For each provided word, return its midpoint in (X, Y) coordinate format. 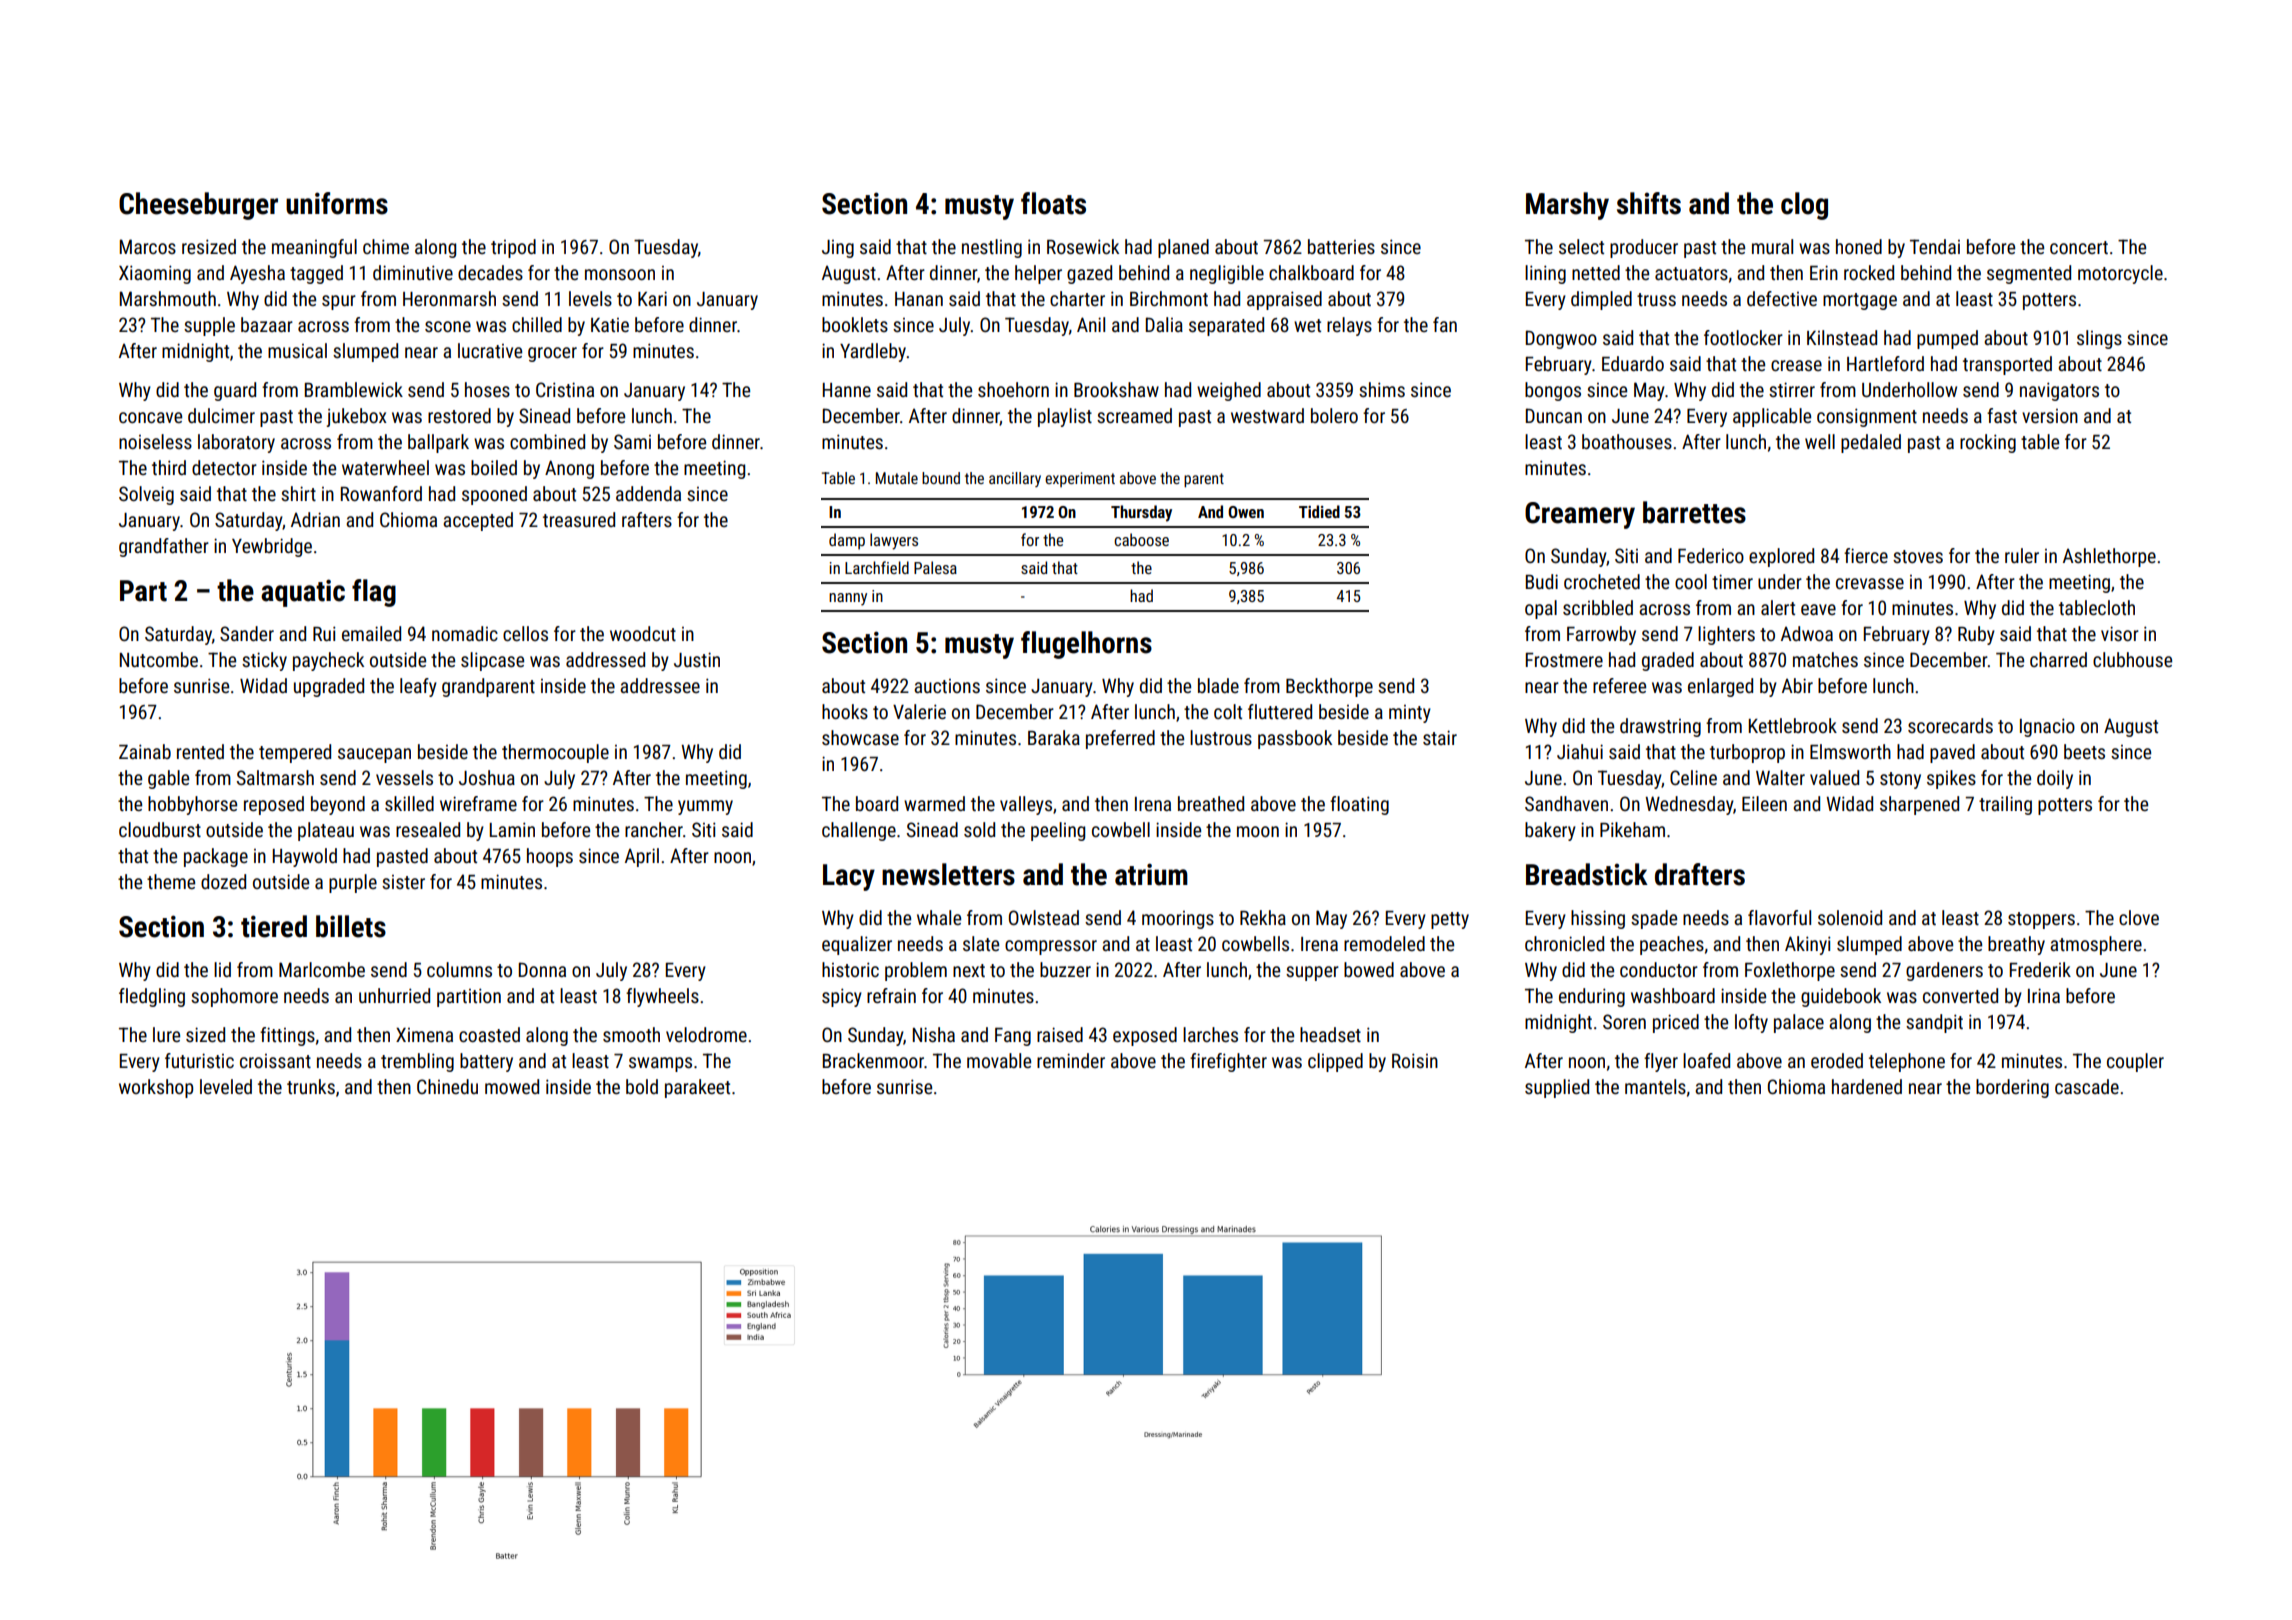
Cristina (565, 389)
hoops (550, 857)
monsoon (620, 274)
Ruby (1976, 635)
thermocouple (555, 753)
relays (1349, 326)
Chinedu (447, 1086)
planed (1183, 248)
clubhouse (2132, 659)
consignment (1867, 417)
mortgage (1860, 301)
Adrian (315, 519)
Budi (1542, 581)
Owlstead (1044, 917)
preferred (1120, 739)
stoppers (2041, 920)
